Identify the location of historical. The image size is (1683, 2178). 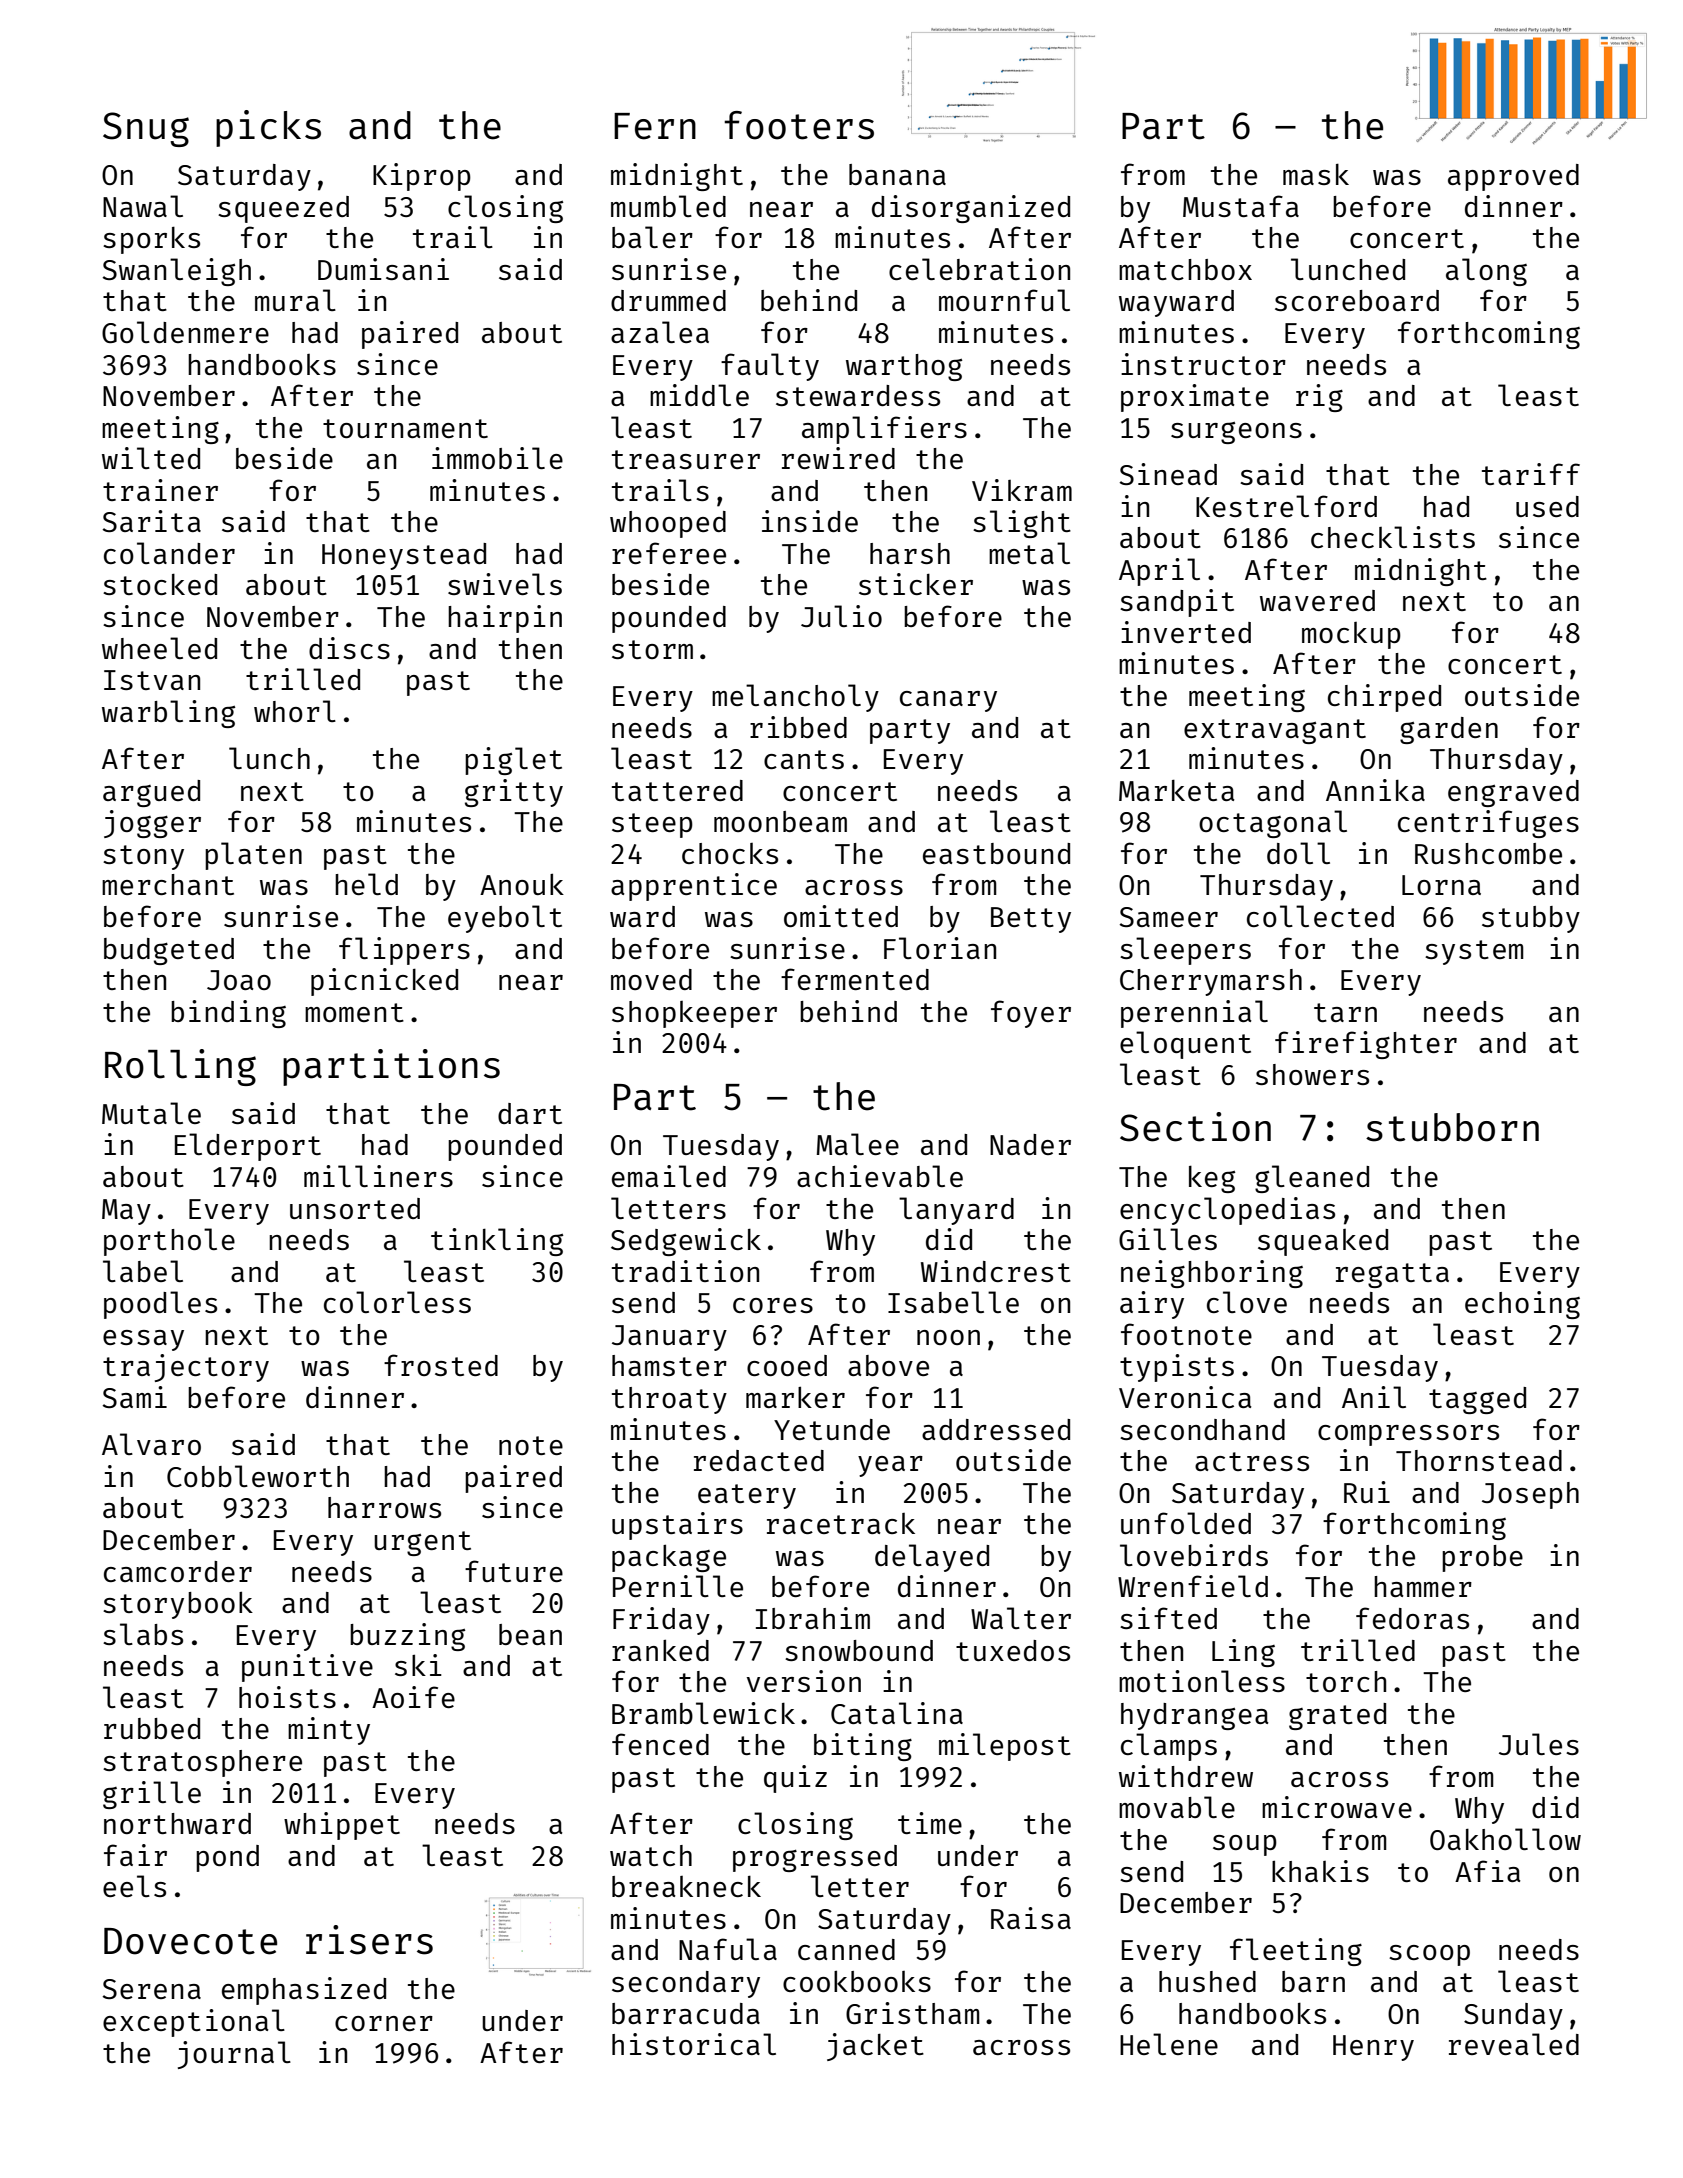
(694, 2044).
